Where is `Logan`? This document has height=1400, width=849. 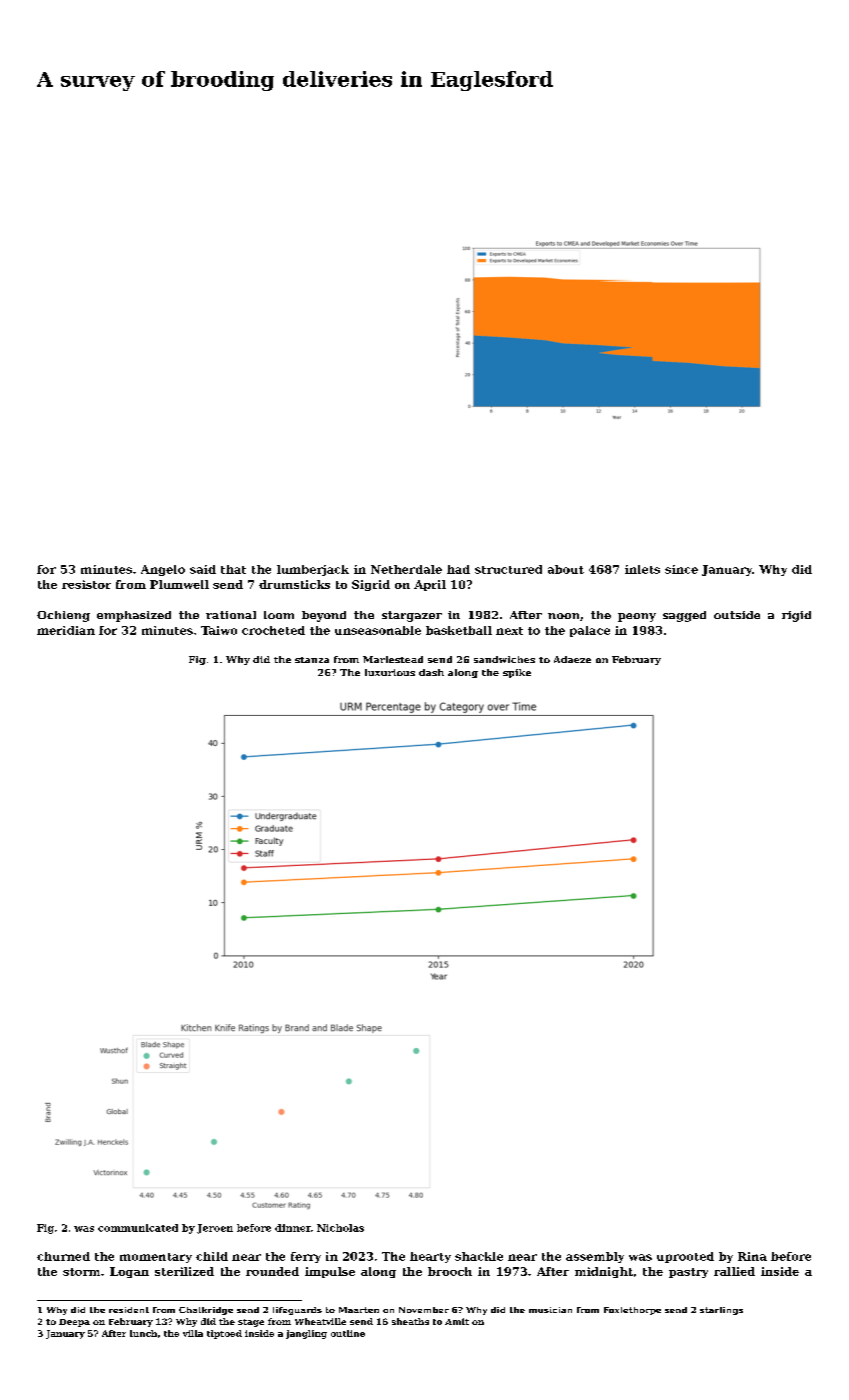
Logan is located at coordinates (129, 1272).
